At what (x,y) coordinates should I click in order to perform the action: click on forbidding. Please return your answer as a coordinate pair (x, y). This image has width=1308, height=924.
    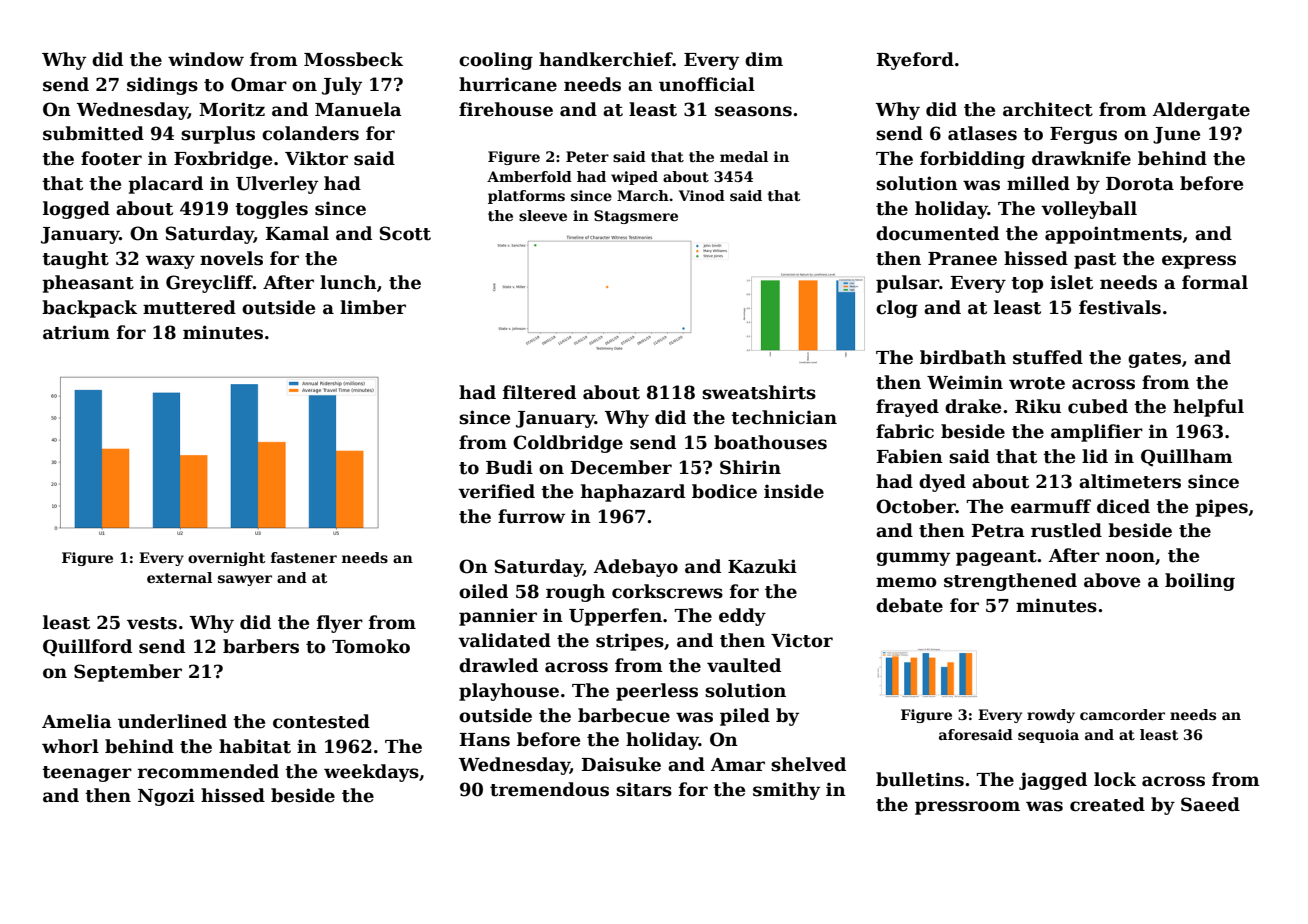
    Looking at the image, I should click on (972, 160).
